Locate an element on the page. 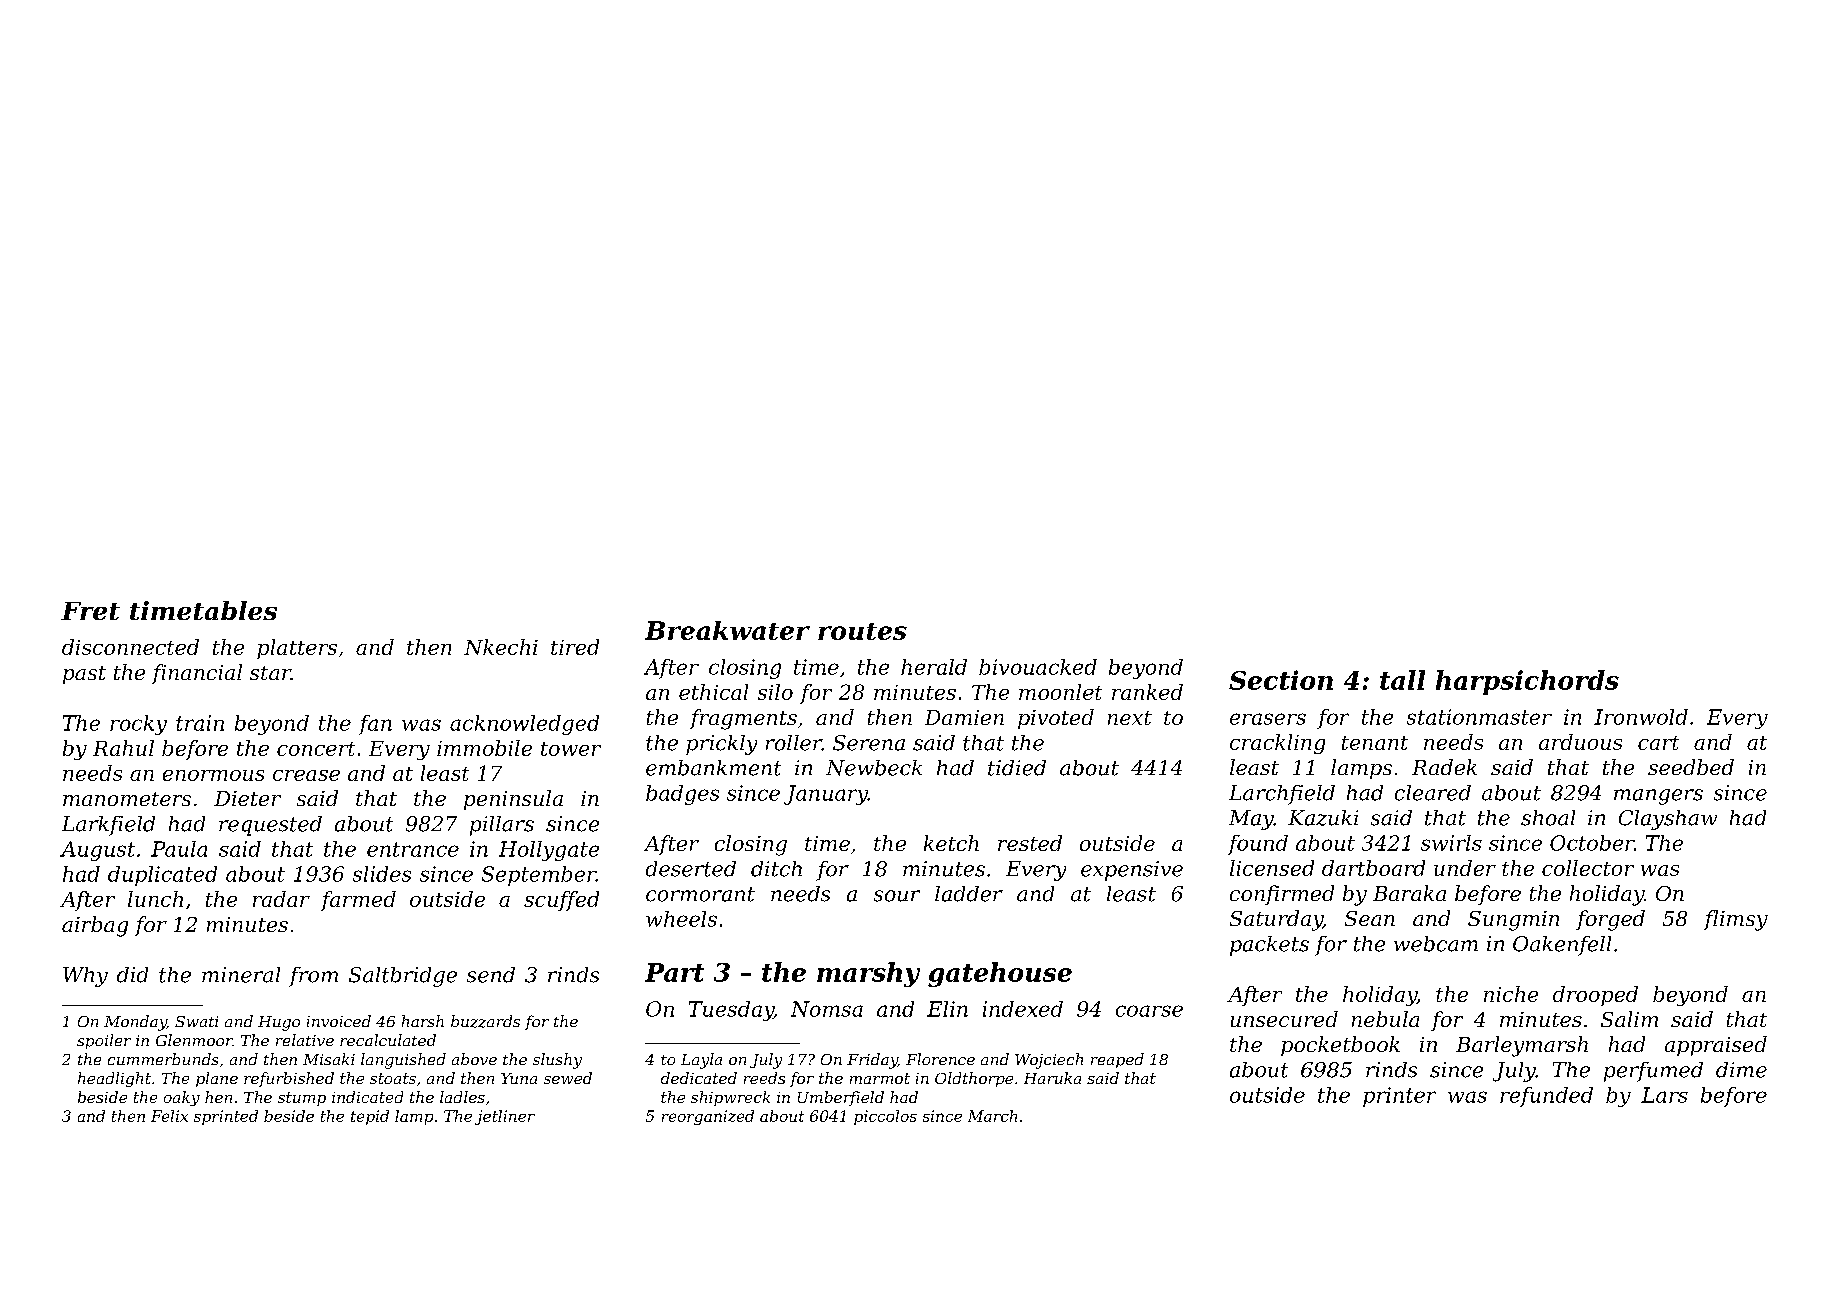 The width and height of the document is (1829, 1294). expensive is located at coordinates (1132, 871).
